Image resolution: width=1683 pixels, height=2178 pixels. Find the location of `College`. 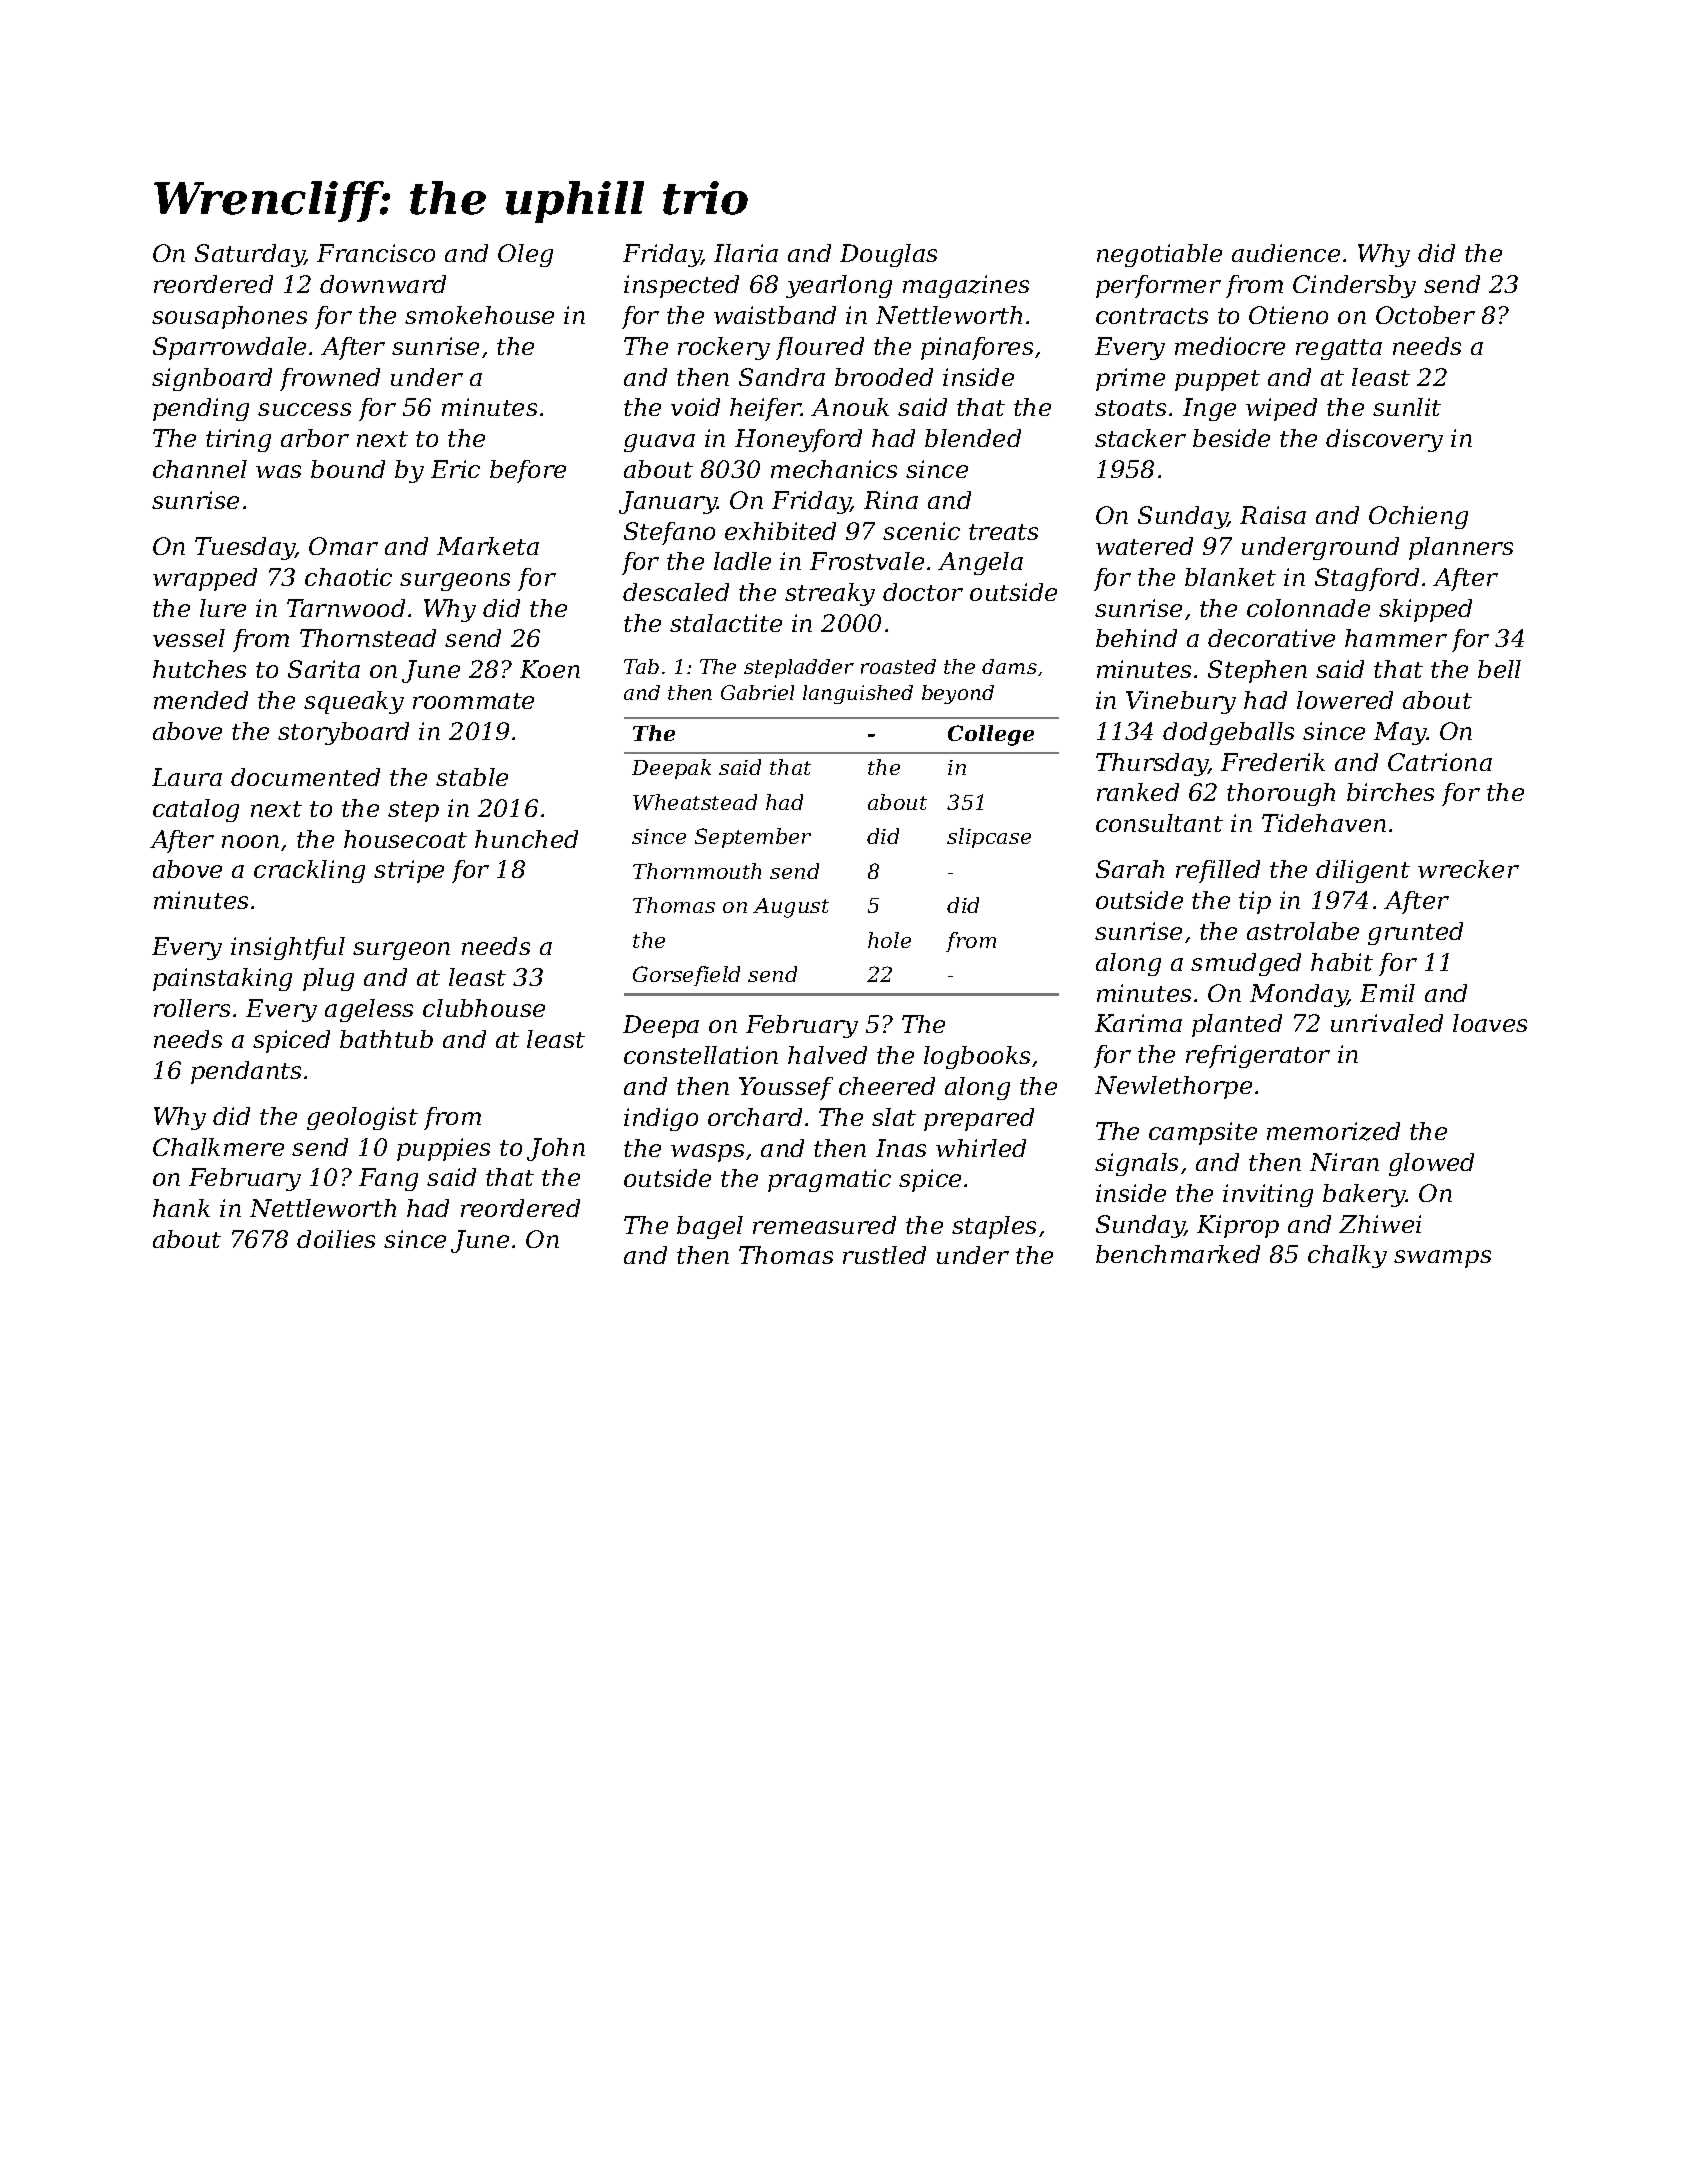

College is located at coordinates (991, 735).
